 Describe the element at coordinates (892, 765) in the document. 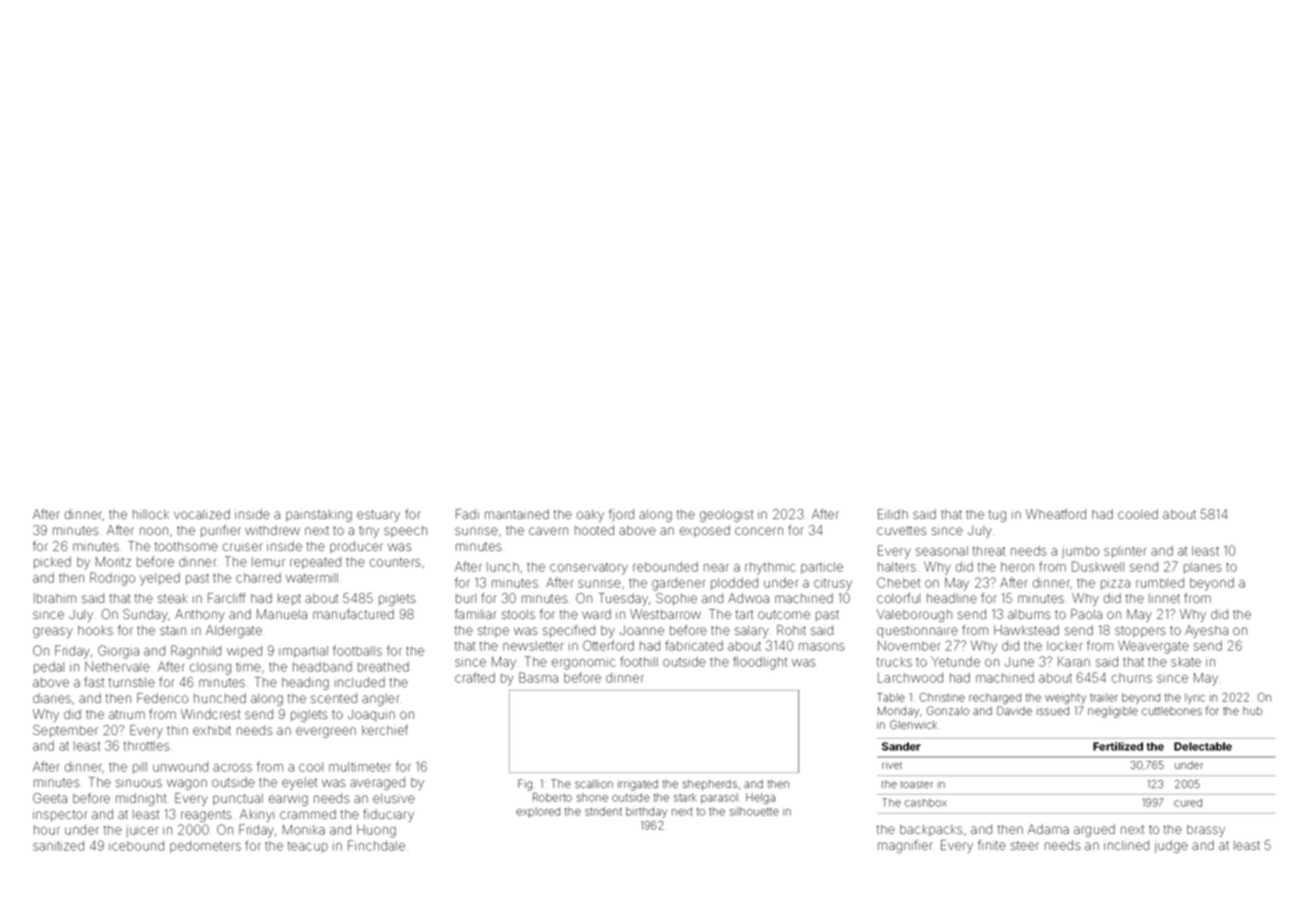

I see `rivet` at that location.
